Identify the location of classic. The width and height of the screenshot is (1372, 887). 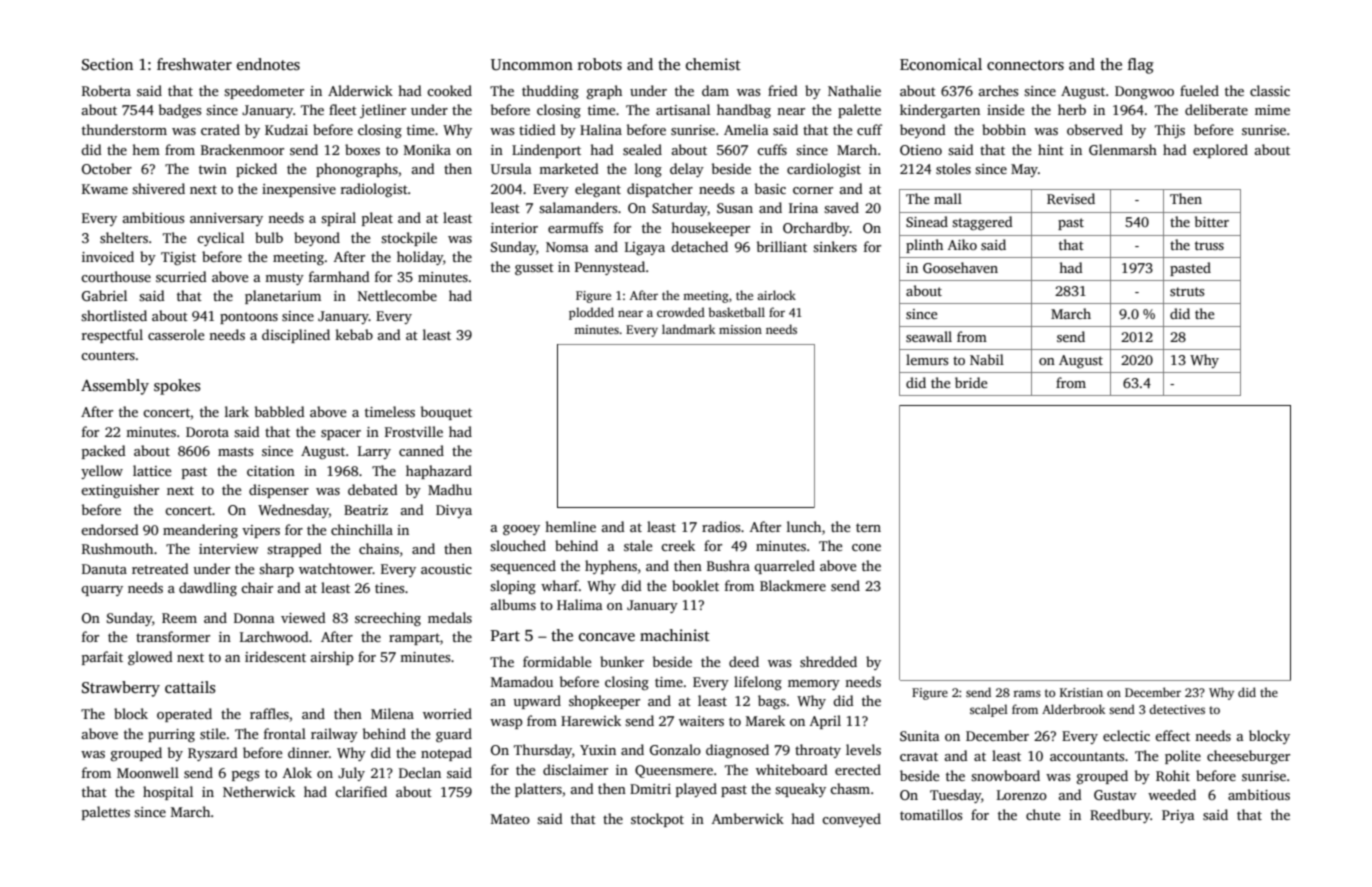
(1270, 90).
